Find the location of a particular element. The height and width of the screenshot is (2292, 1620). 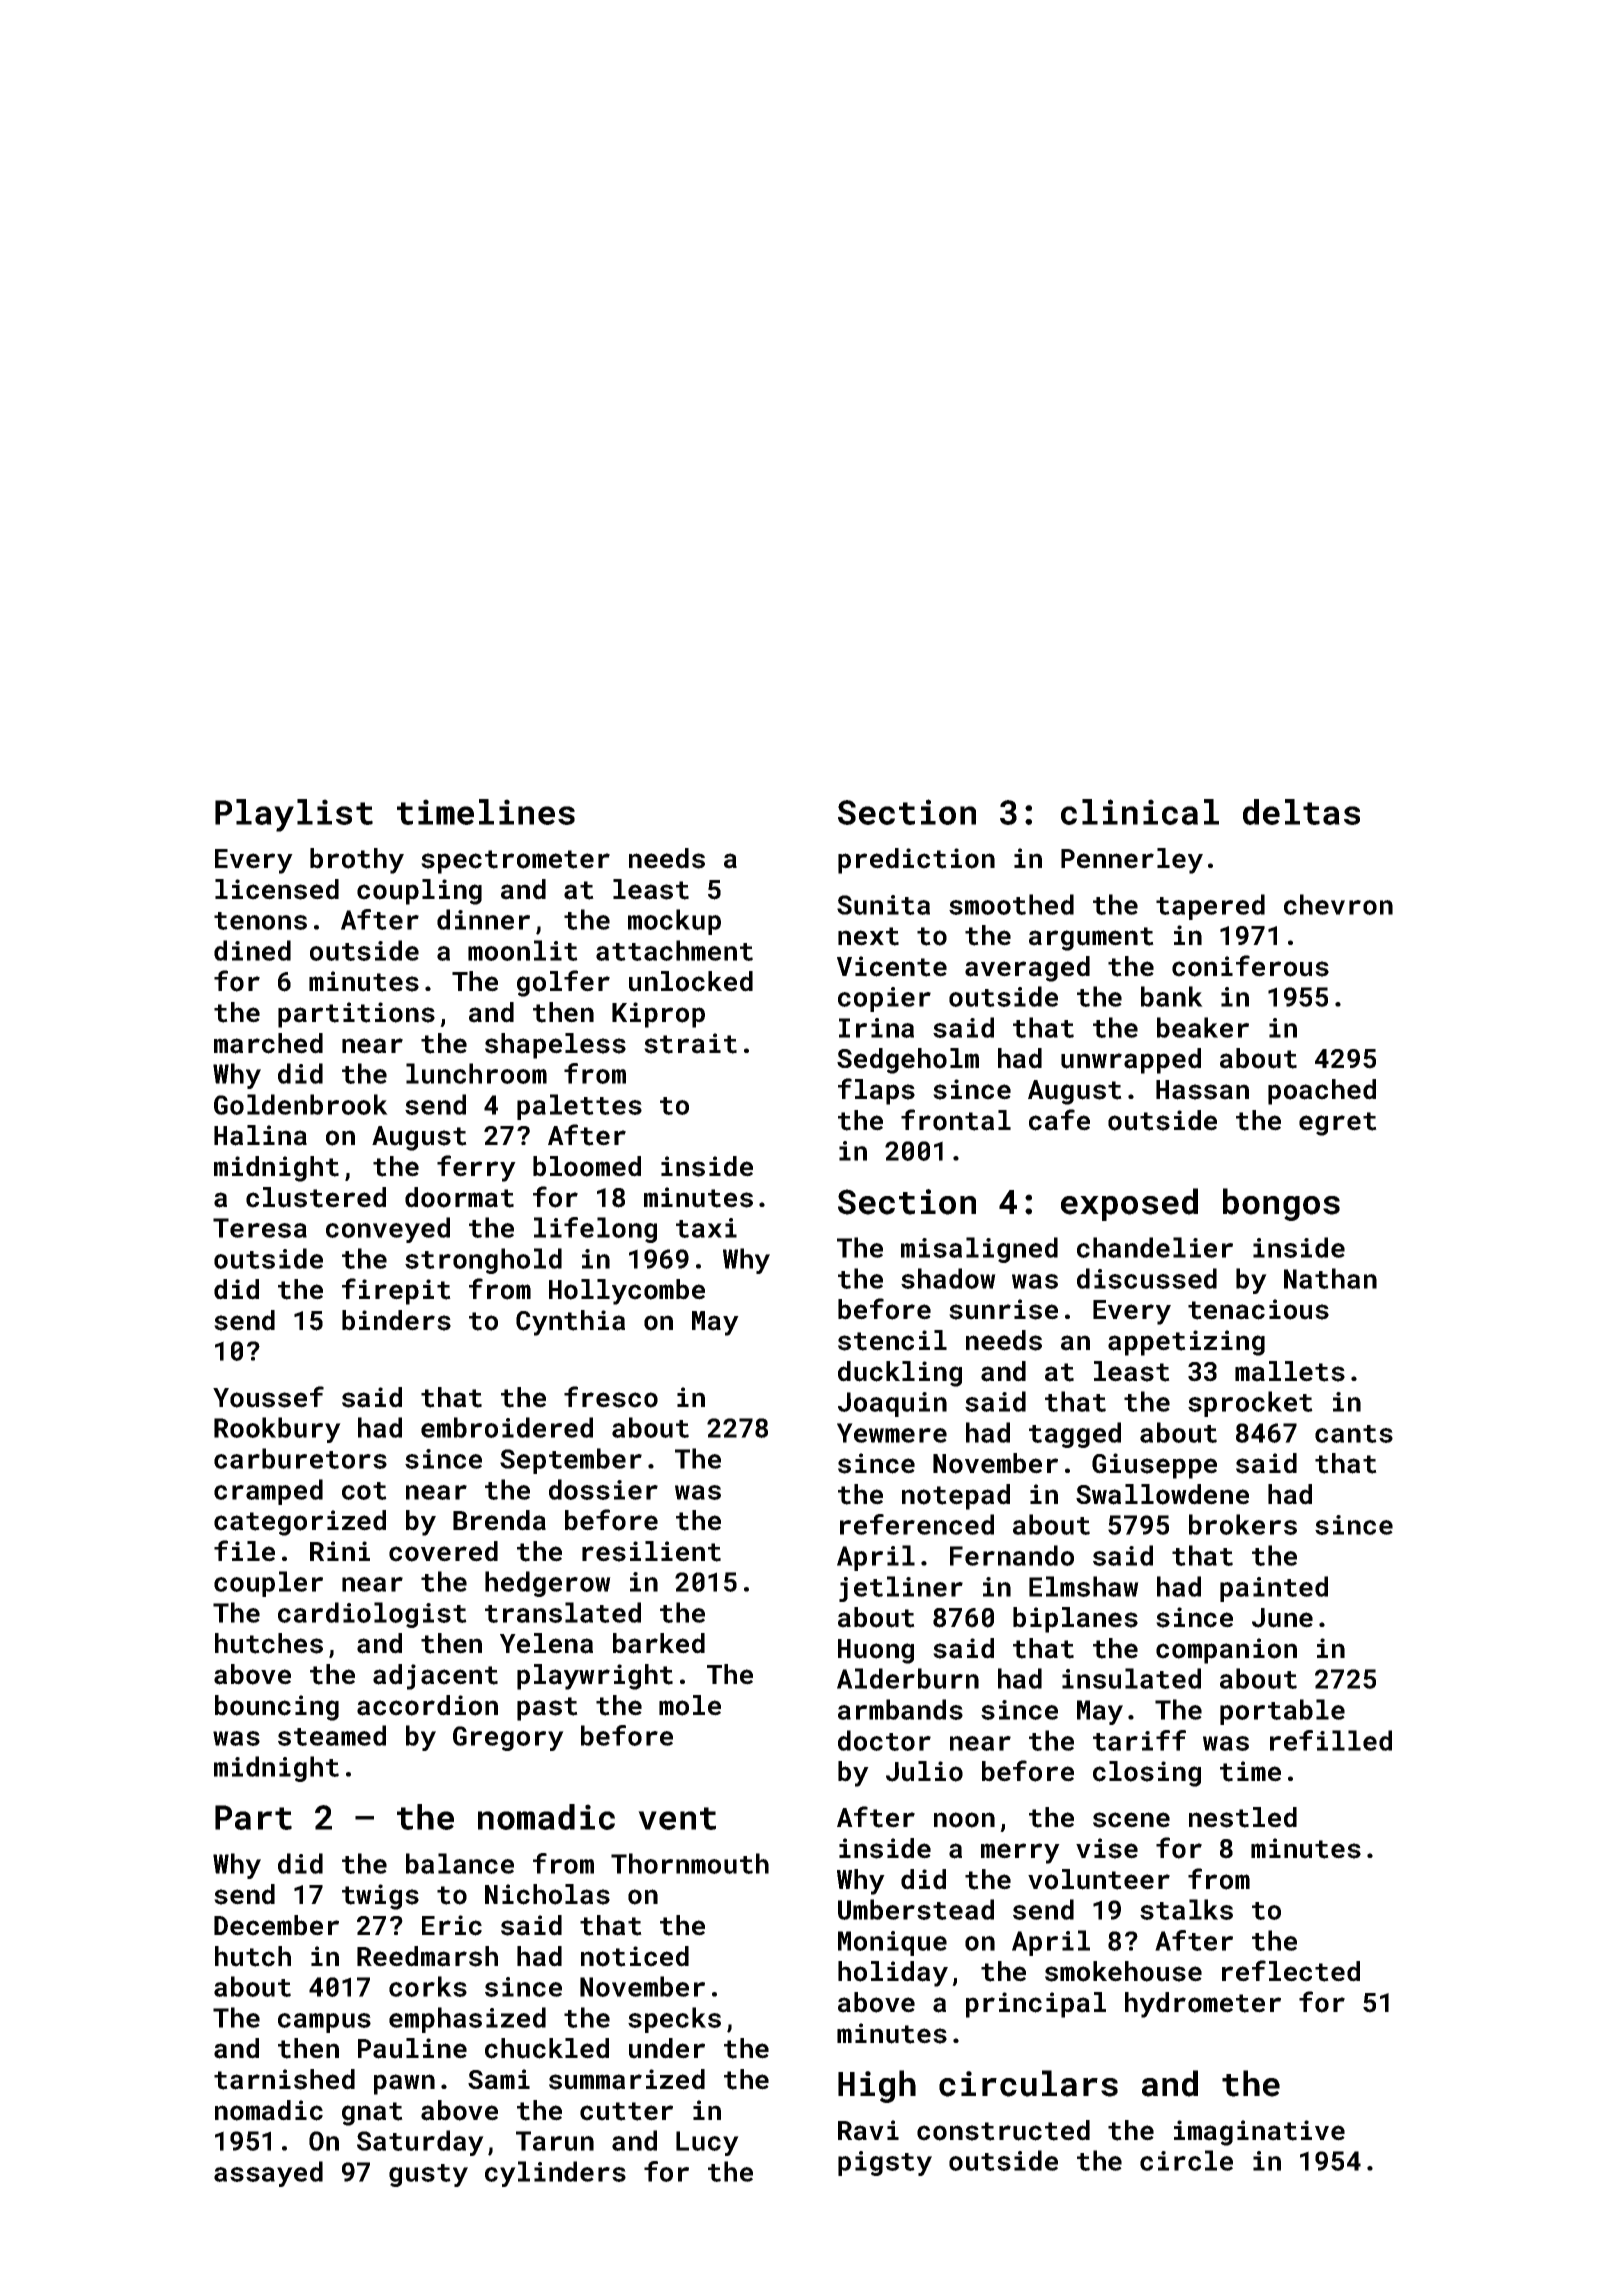

mallets is located at coordinates (1290, 1371).
